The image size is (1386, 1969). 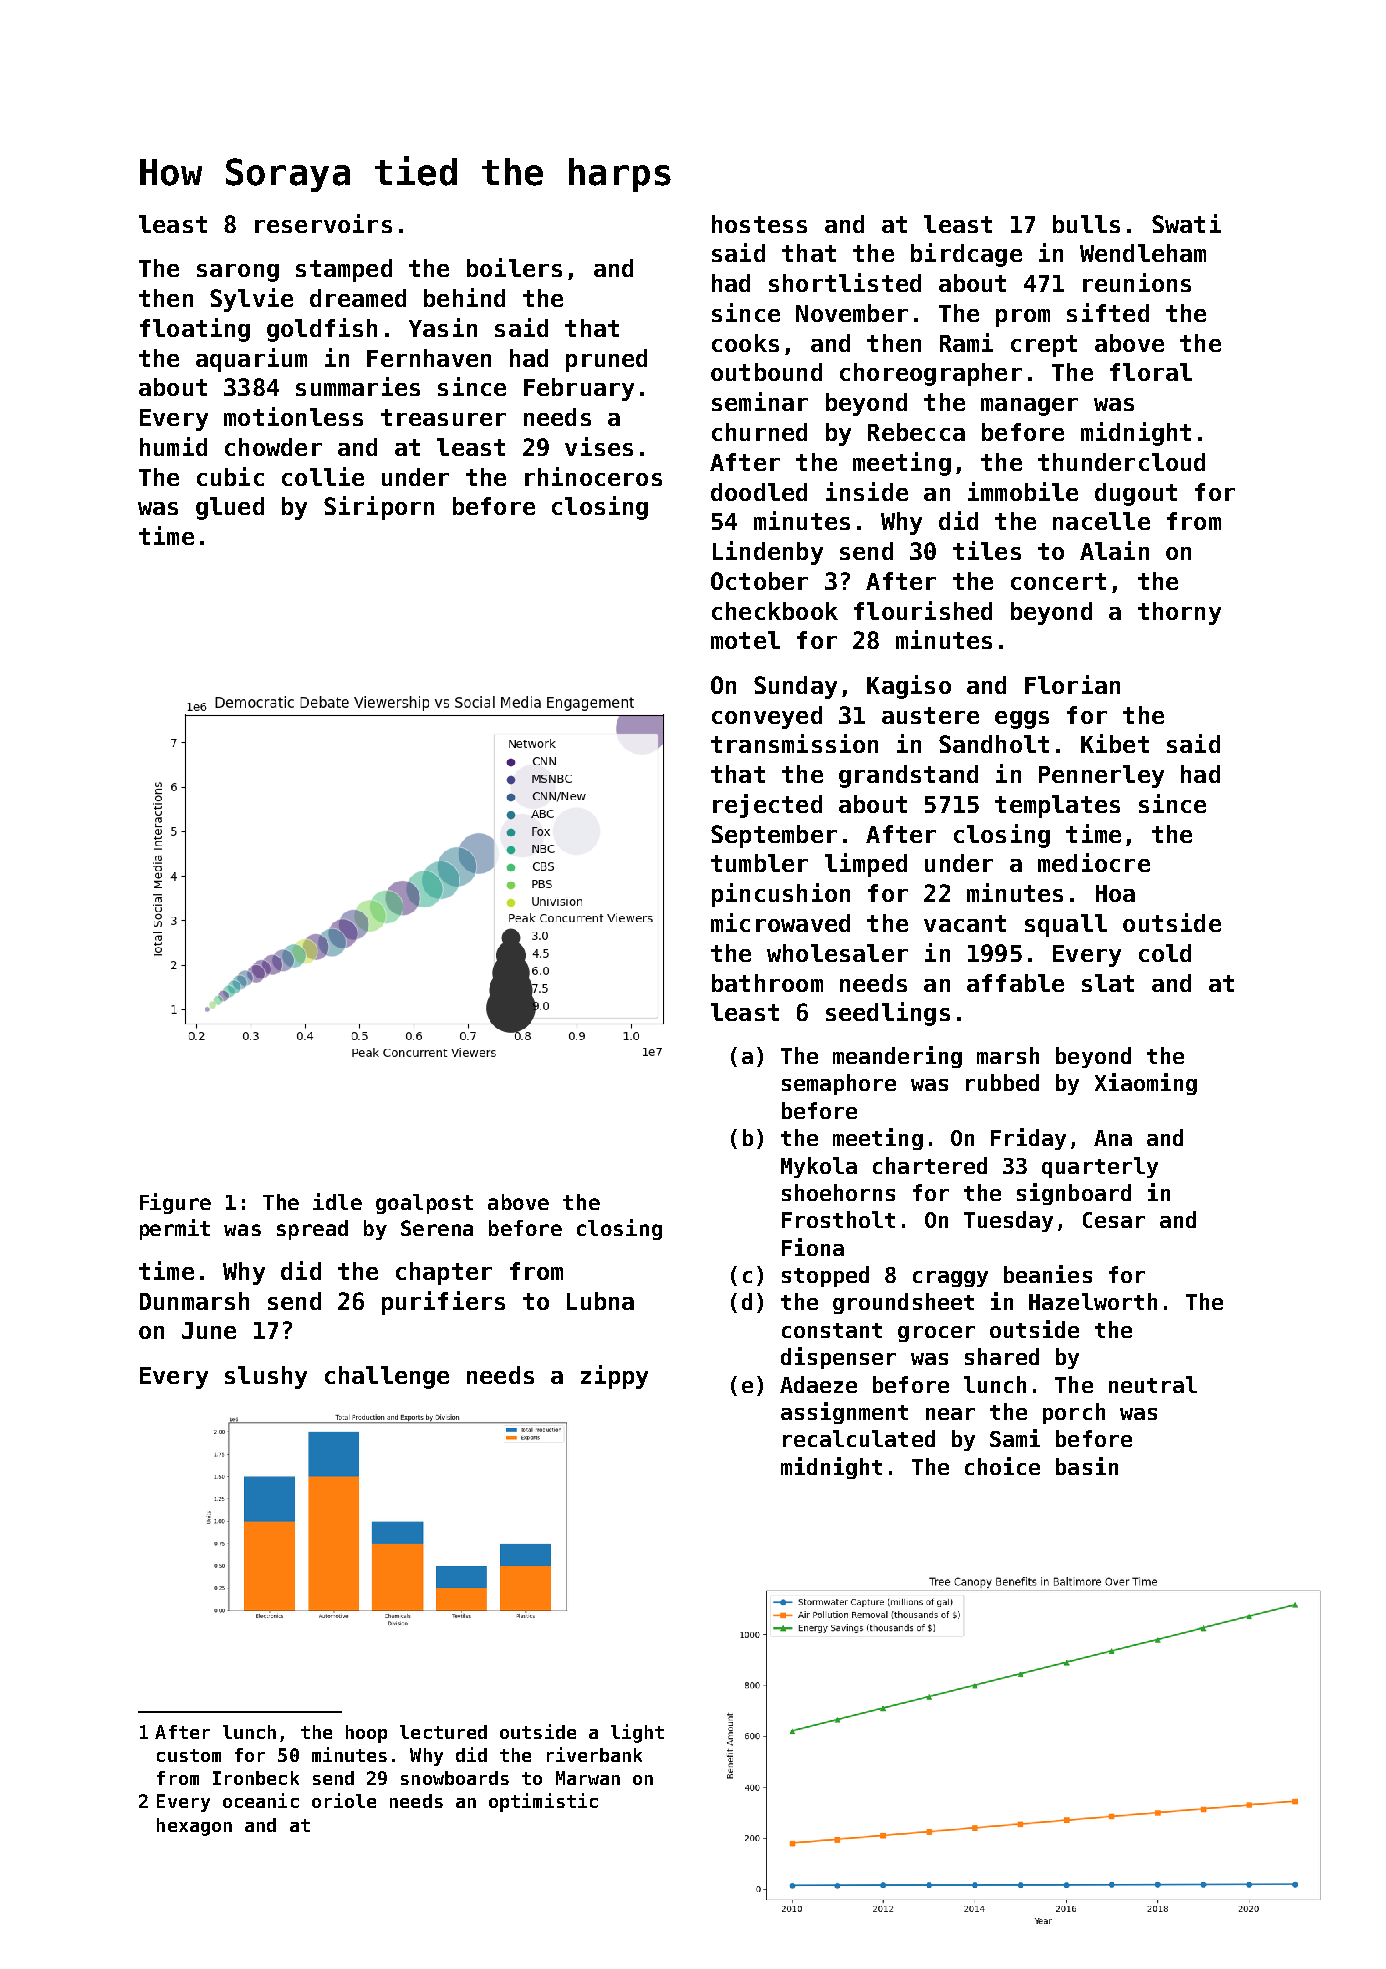 I want to click on Mykola, so click(x=819, y=1167).
